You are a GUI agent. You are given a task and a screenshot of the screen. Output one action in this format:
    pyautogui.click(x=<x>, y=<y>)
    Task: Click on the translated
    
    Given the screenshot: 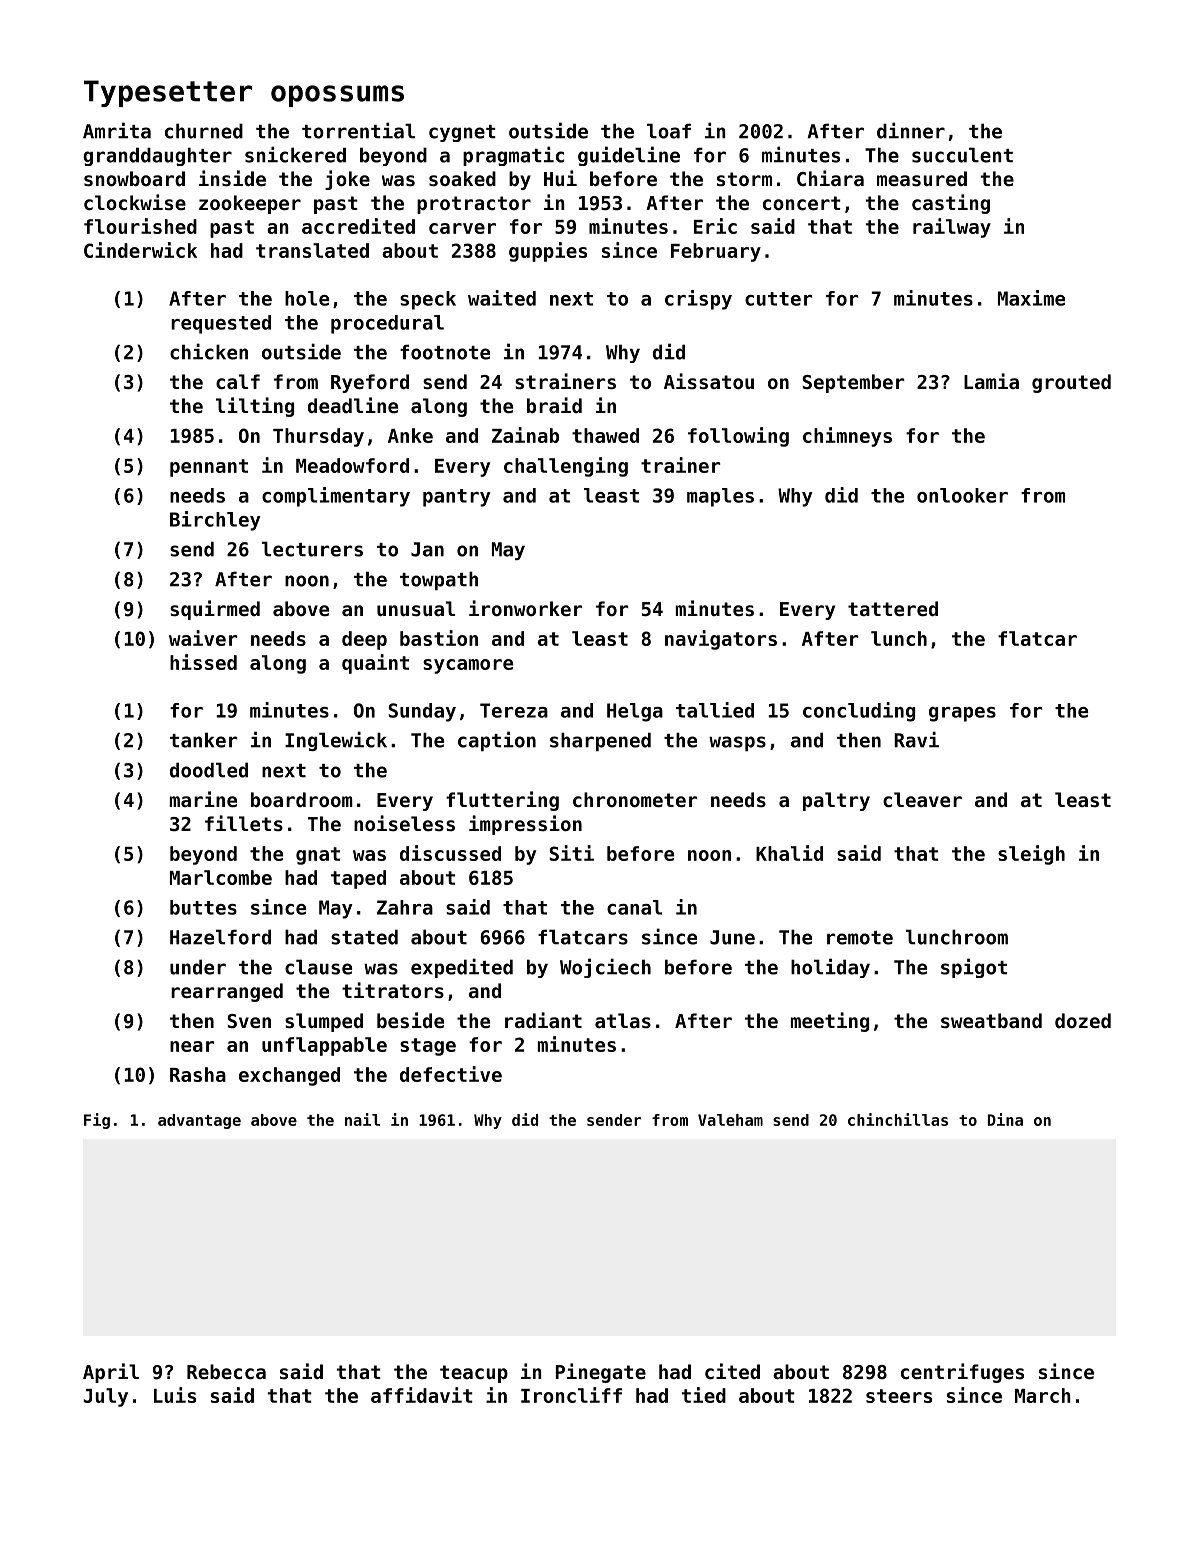 What is the action you would take?
    pyautogui.click(x=312, y=250)
